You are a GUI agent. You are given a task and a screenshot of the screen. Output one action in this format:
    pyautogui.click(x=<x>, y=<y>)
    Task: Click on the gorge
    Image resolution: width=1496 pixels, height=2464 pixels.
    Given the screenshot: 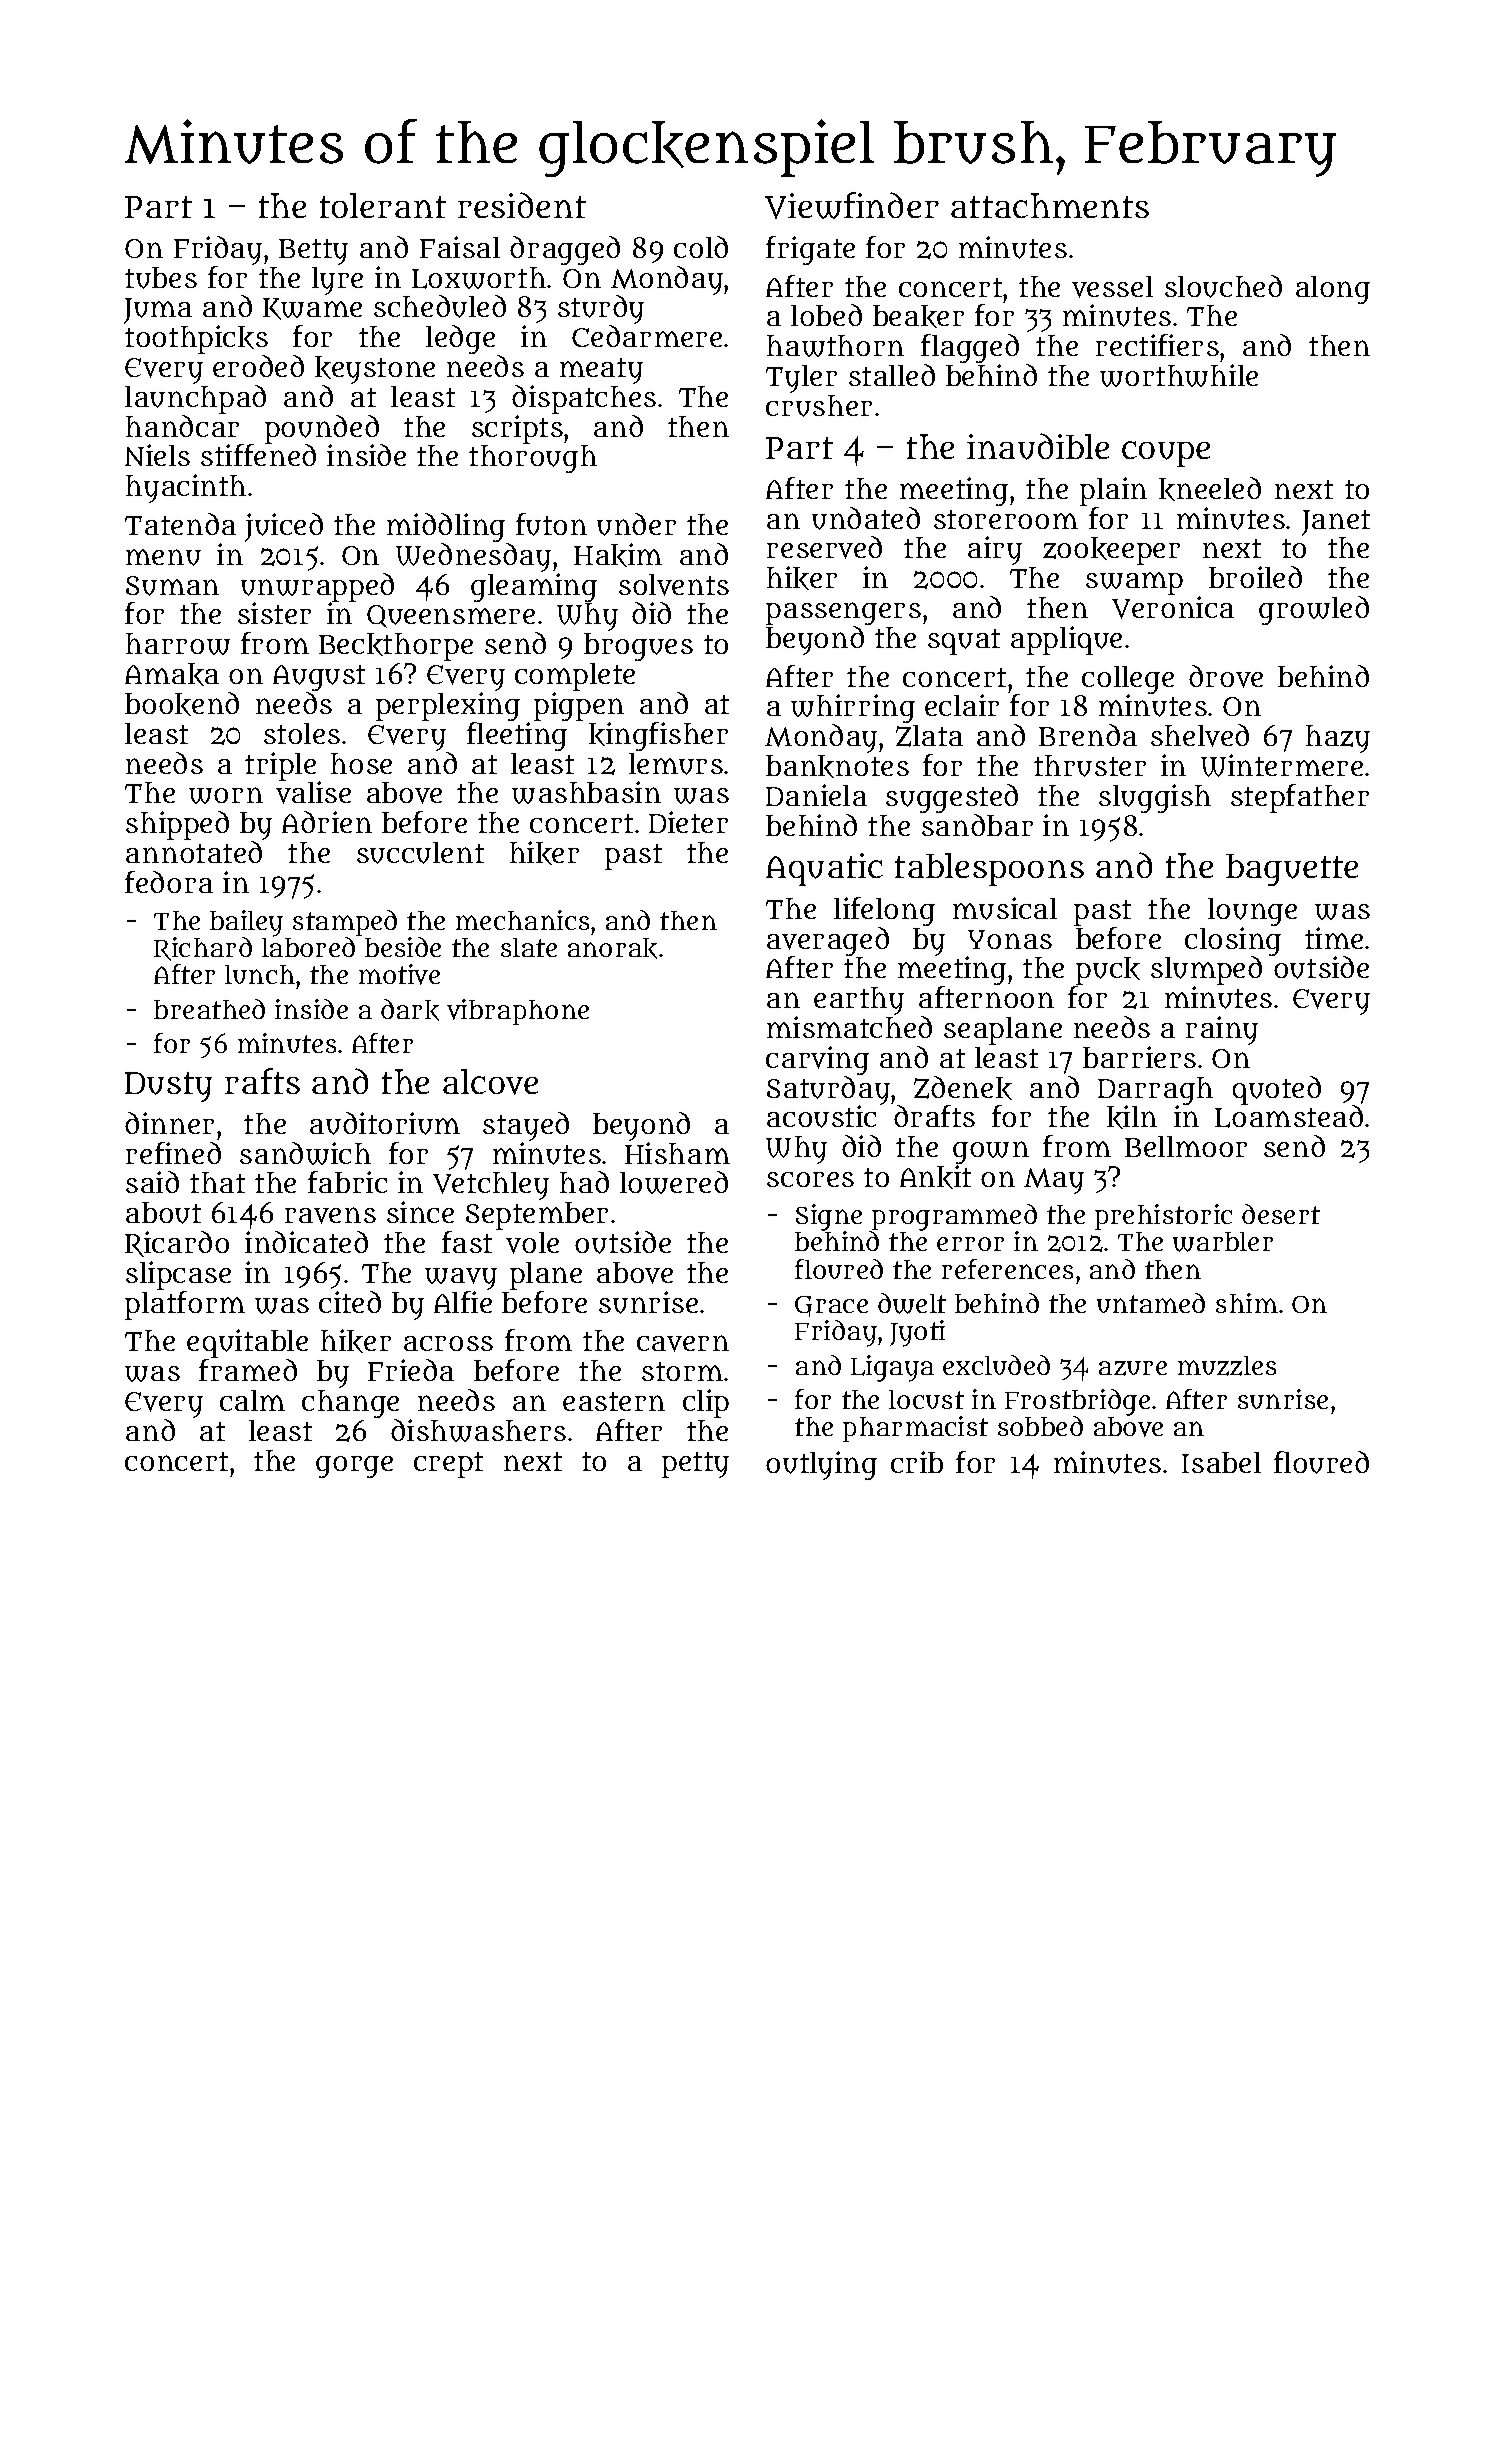 What is the action you would take?
    pyautogui.click(x=354, y=1467)
